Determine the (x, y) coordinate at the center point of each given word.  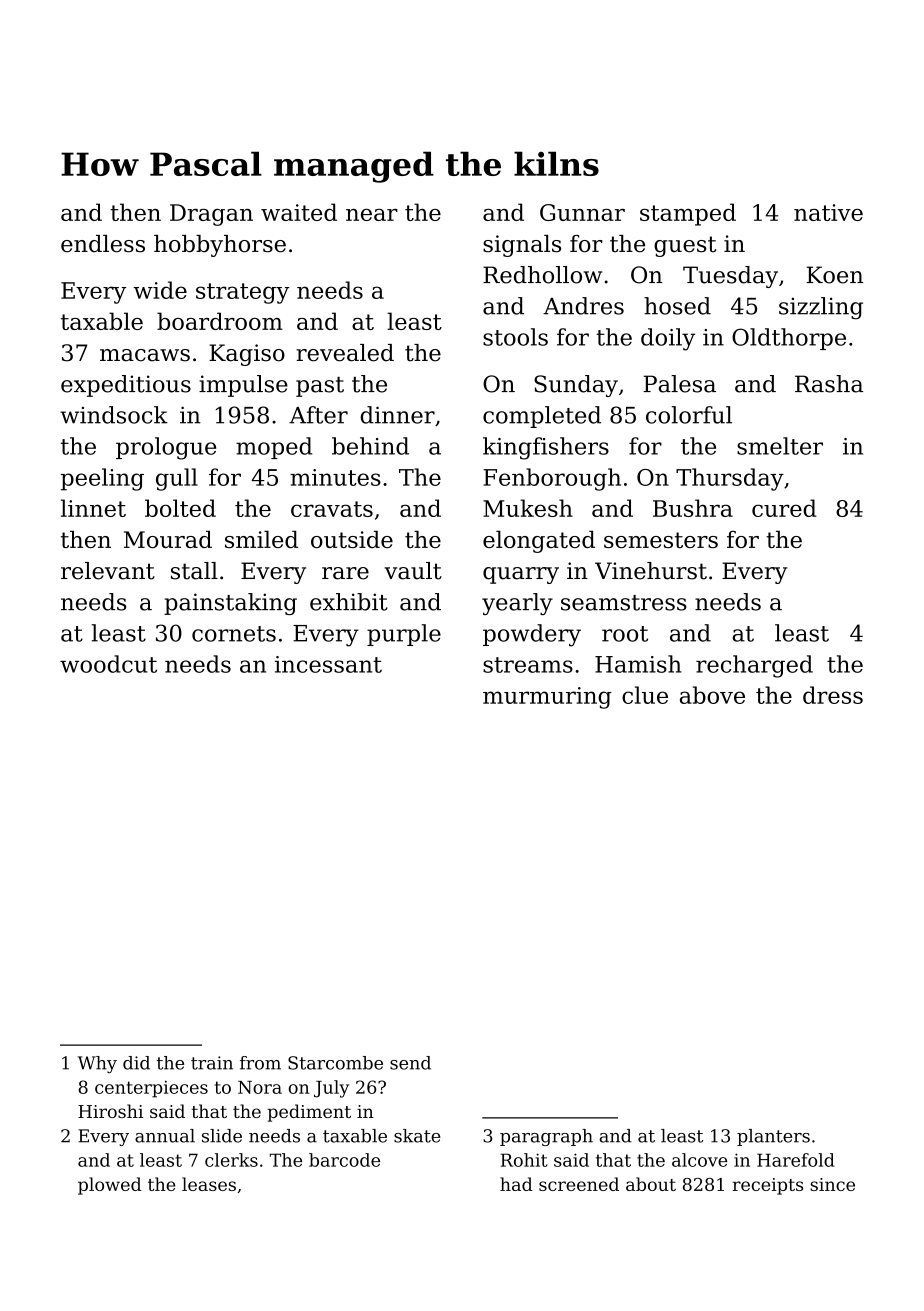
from (260, 1063)
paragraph (546, 1137)
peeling (102, 479)
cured (784, 508)
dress (833, 695)
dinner (398, 415)
